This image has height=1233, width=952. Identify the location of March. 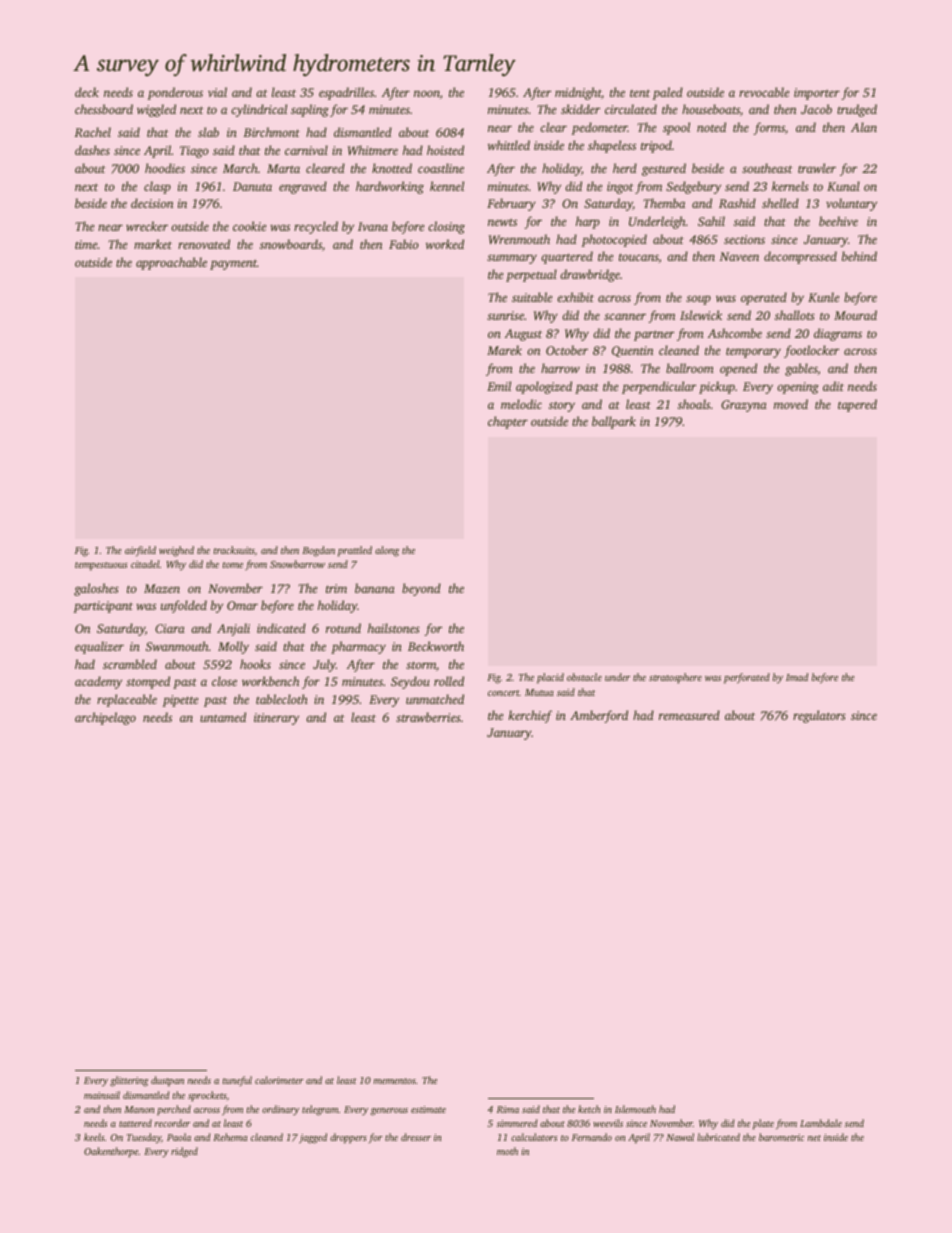
(240, 168).
